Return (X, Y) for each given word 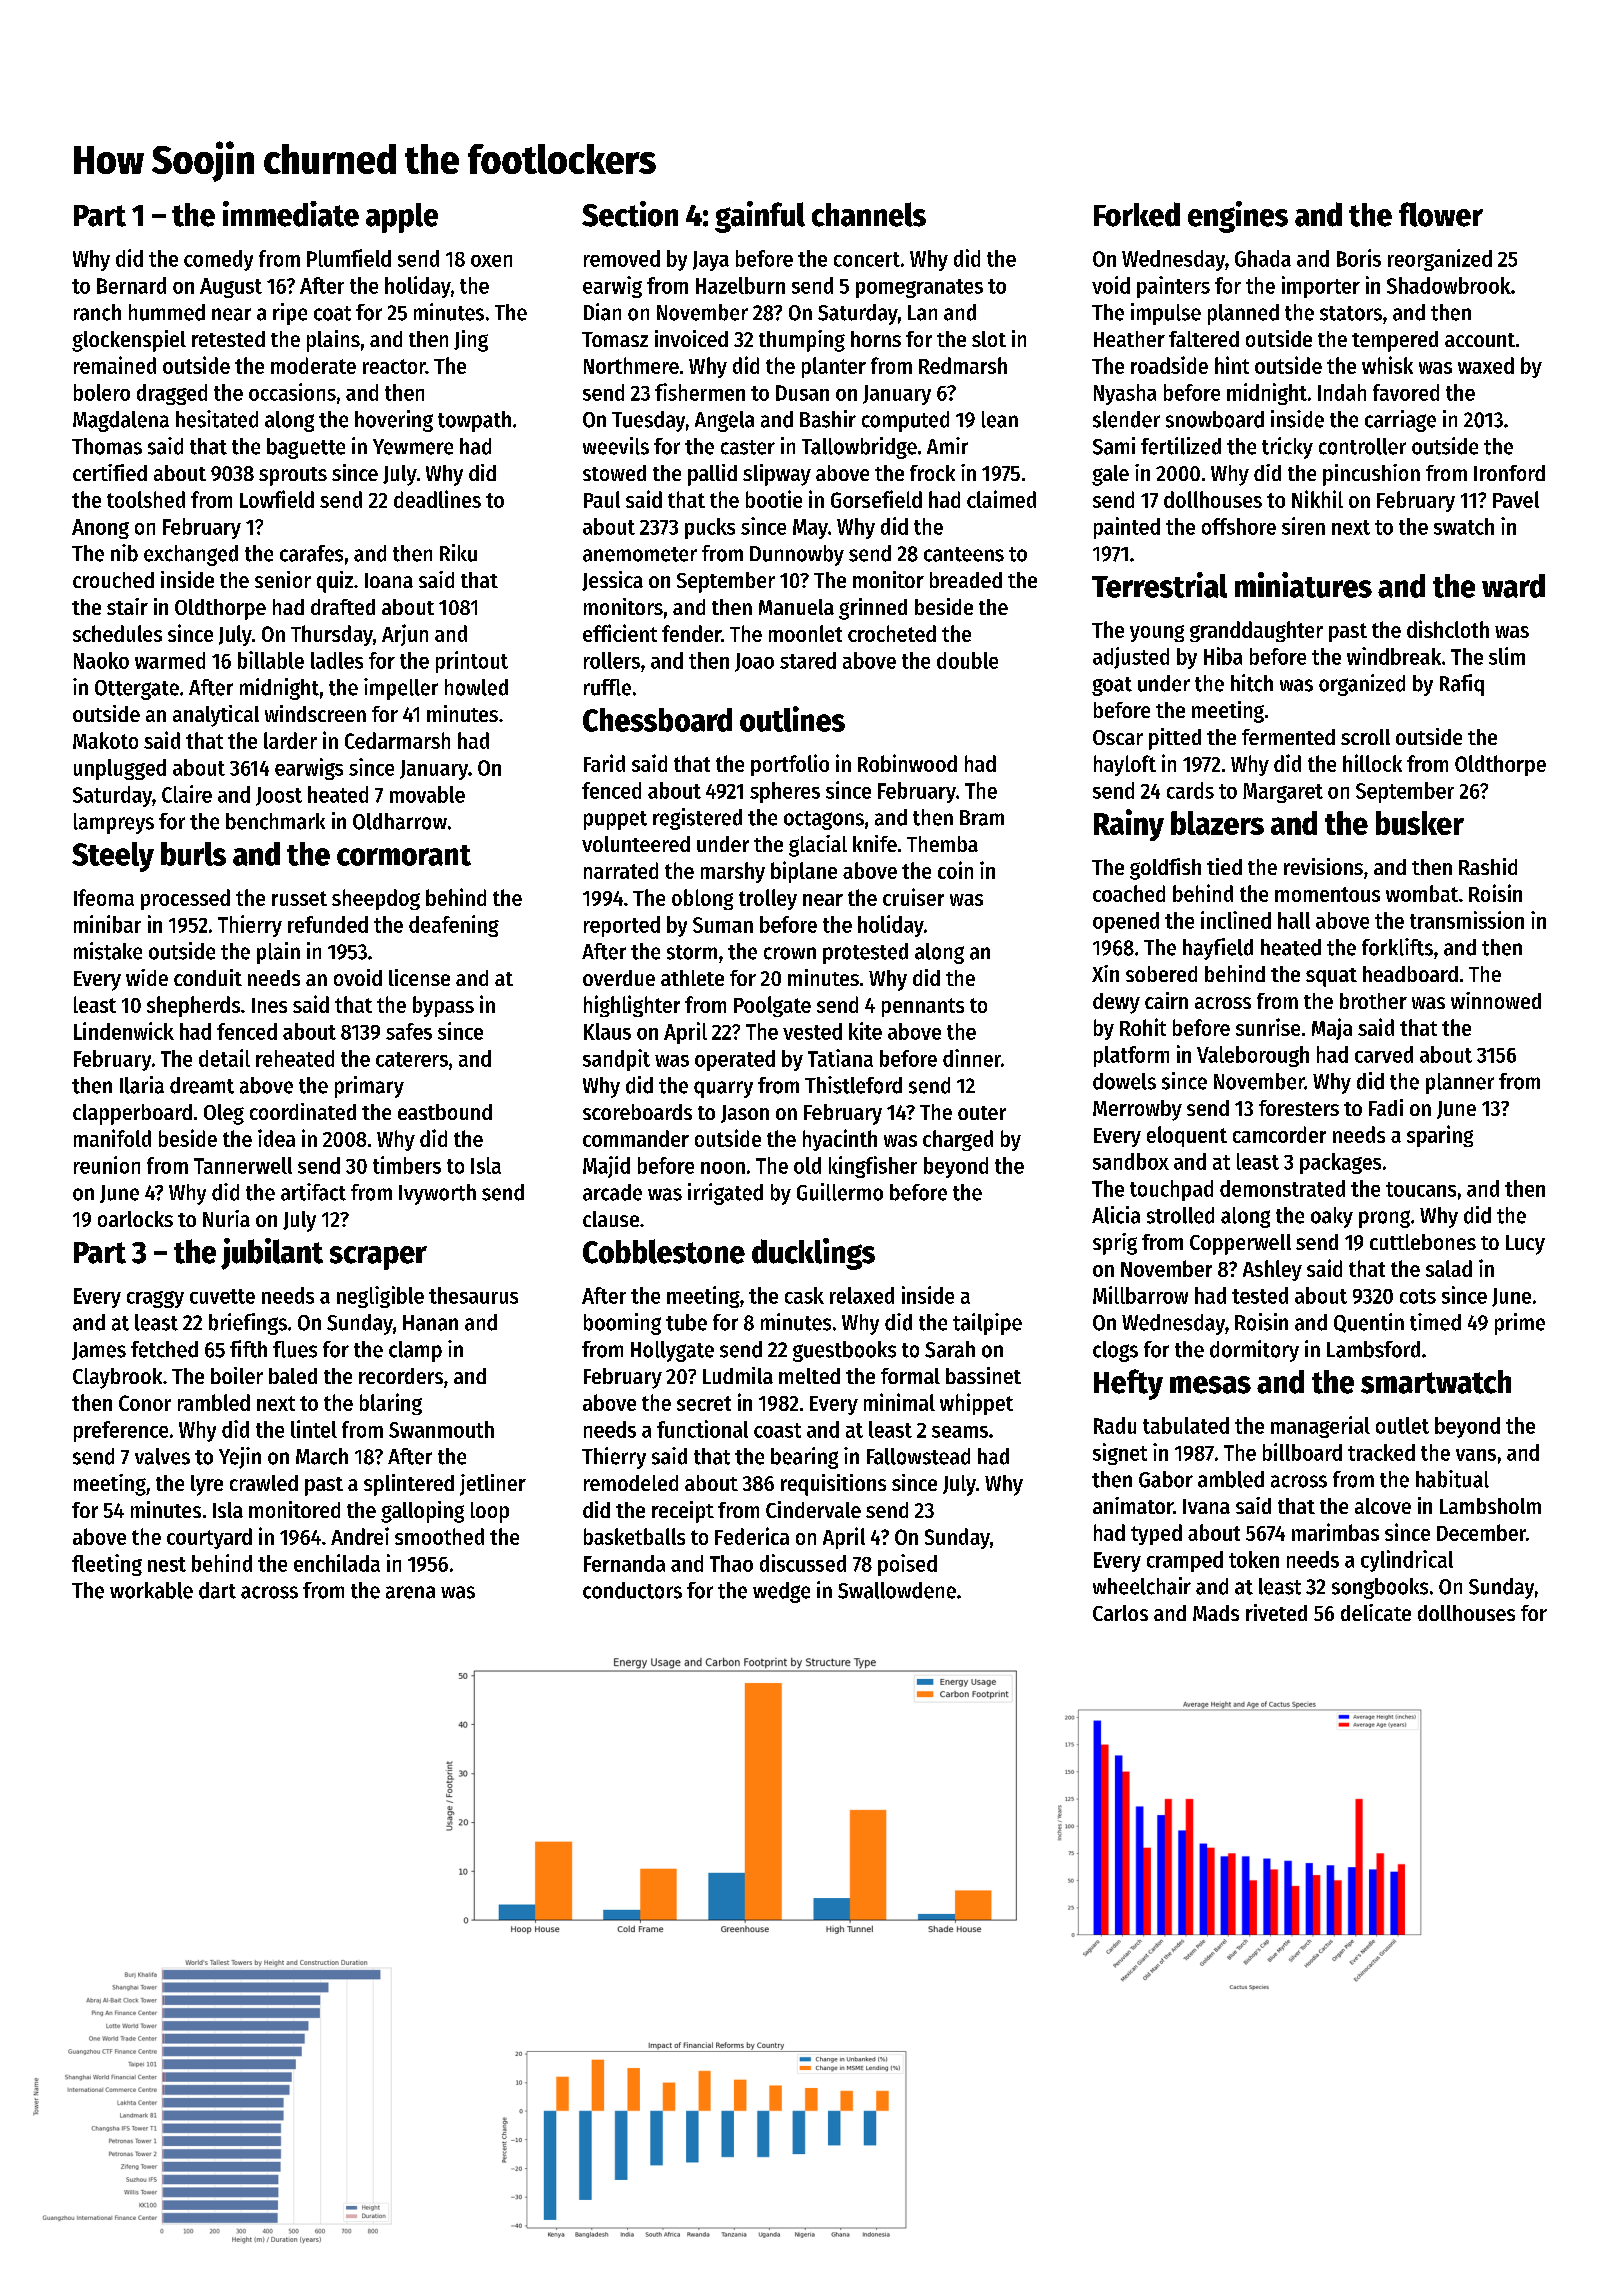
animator (1133, 1505)
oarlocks (135, 1219)
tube (686, 1322)
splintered (409, 1485)
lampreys (114, 823)
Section (630, 214)
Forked (1137, 214)
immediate (291, 214)
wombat (1422, 893)
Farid (604, 763)
